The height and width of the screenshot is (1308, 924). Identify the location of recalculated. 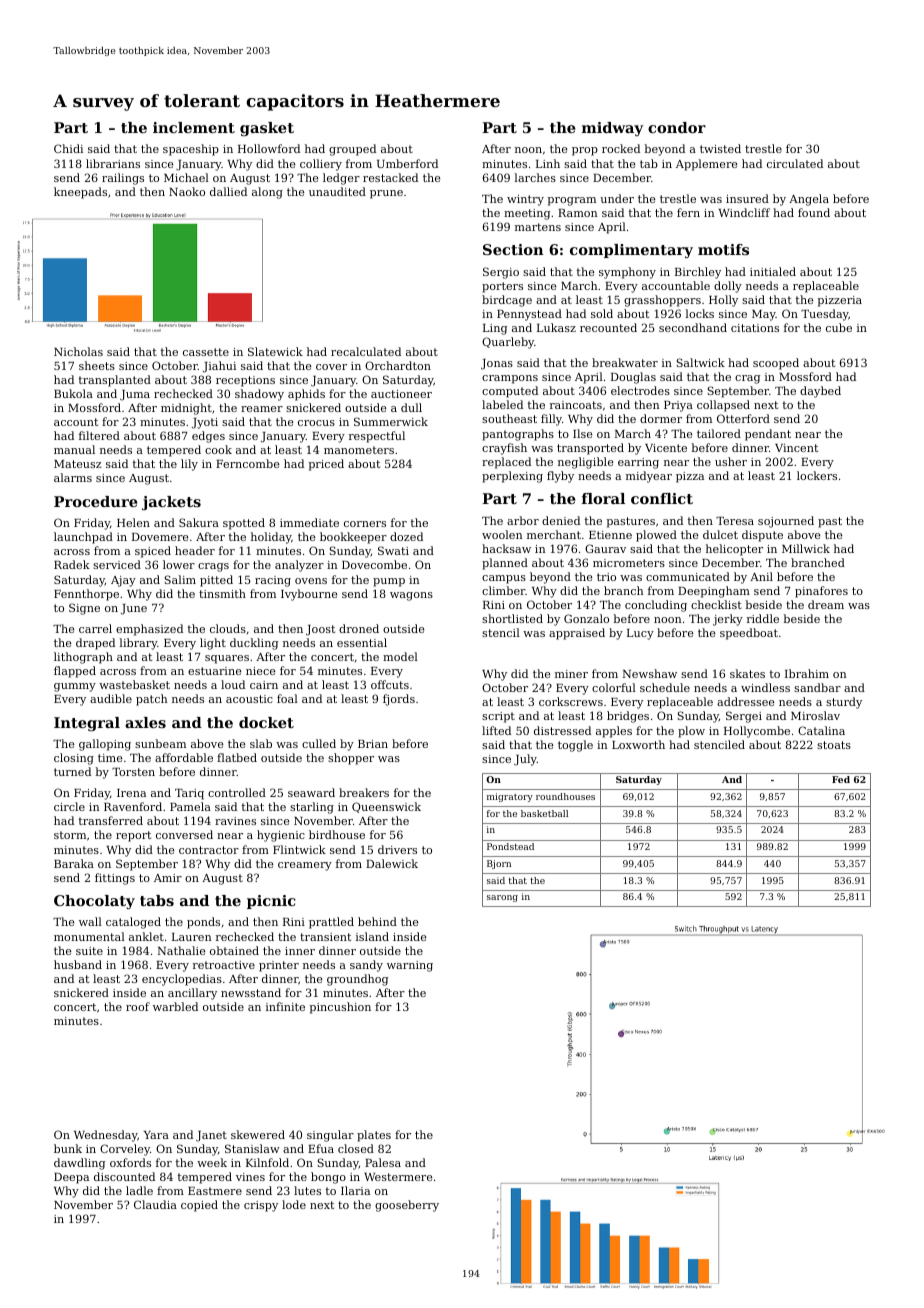
(366, 351).
